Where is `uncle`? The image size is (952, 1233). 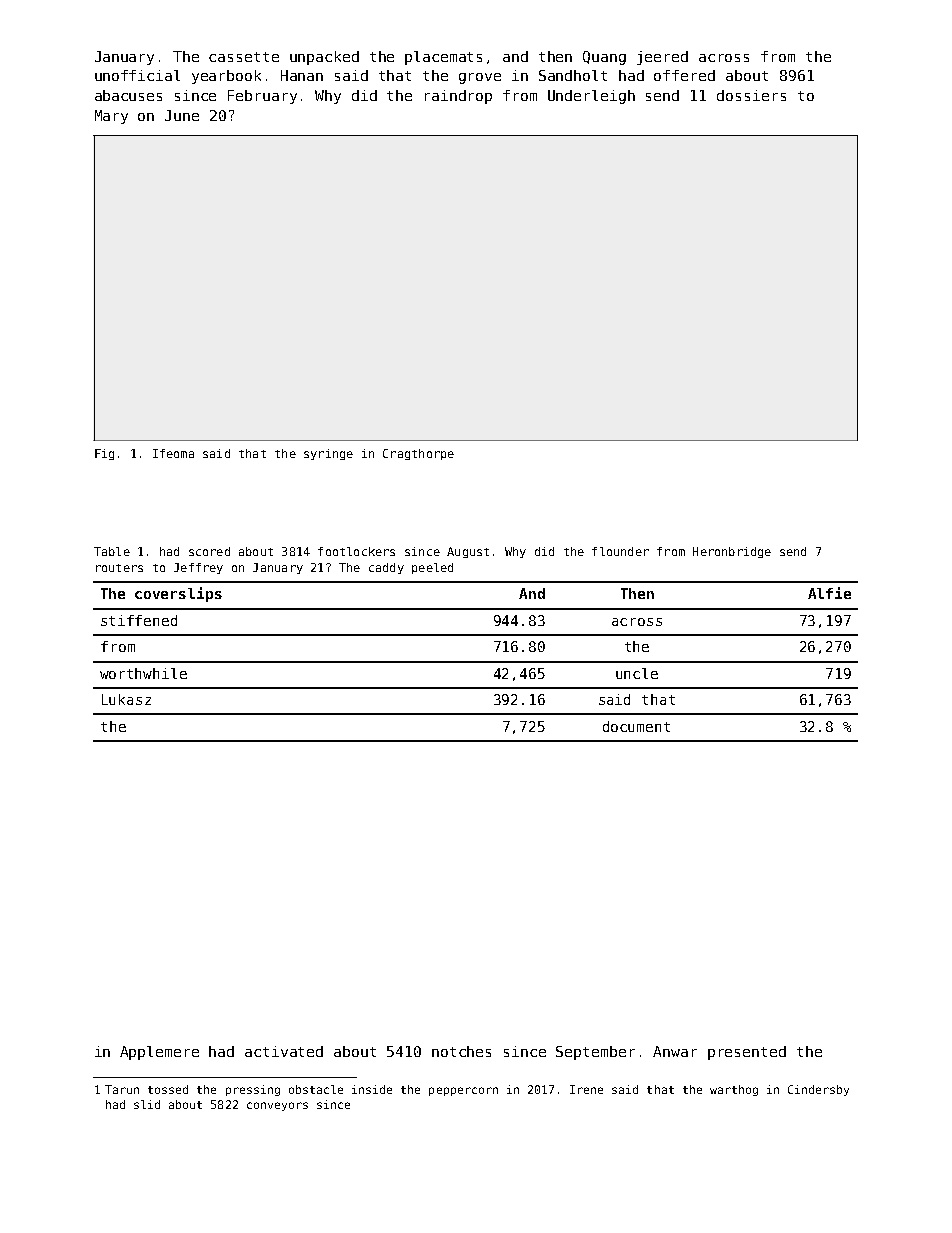 uncle is located at coordinates (637, 673).
